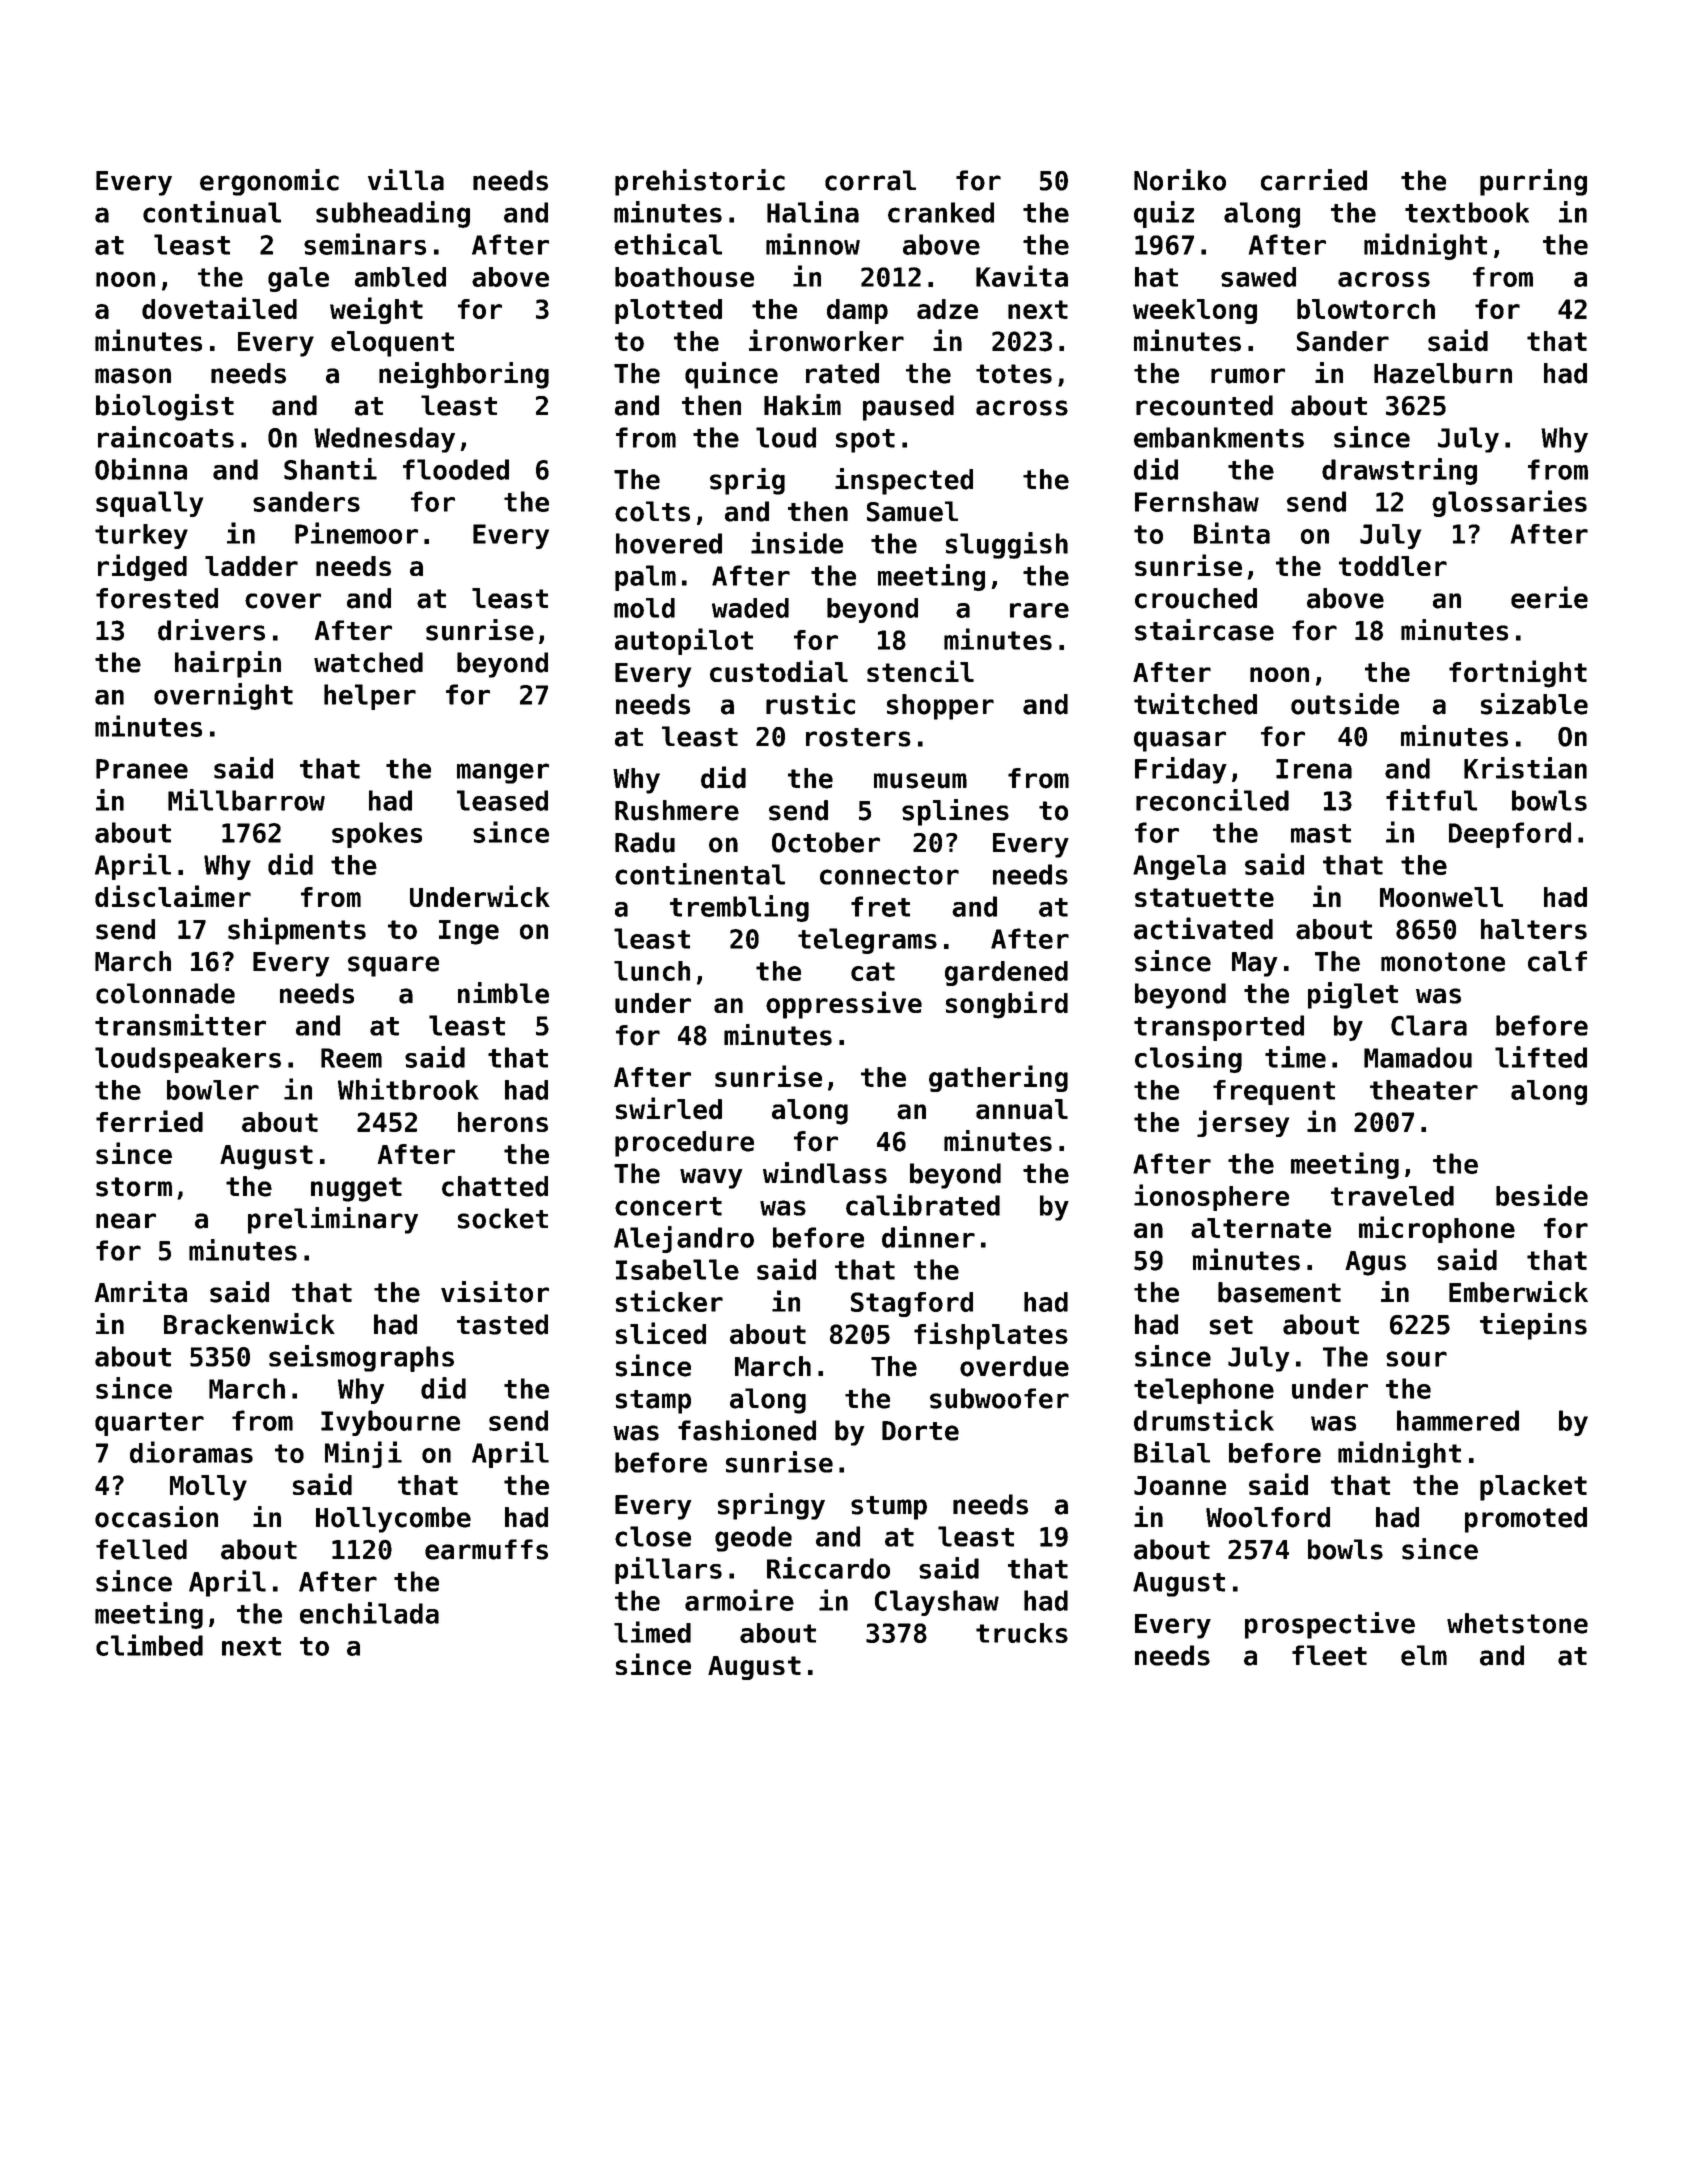 This image has width=1683, height=2178. What do you see at coordinates (1180, 180) in the image?
I see `Noriko` at bounding box center [1180, 180].
